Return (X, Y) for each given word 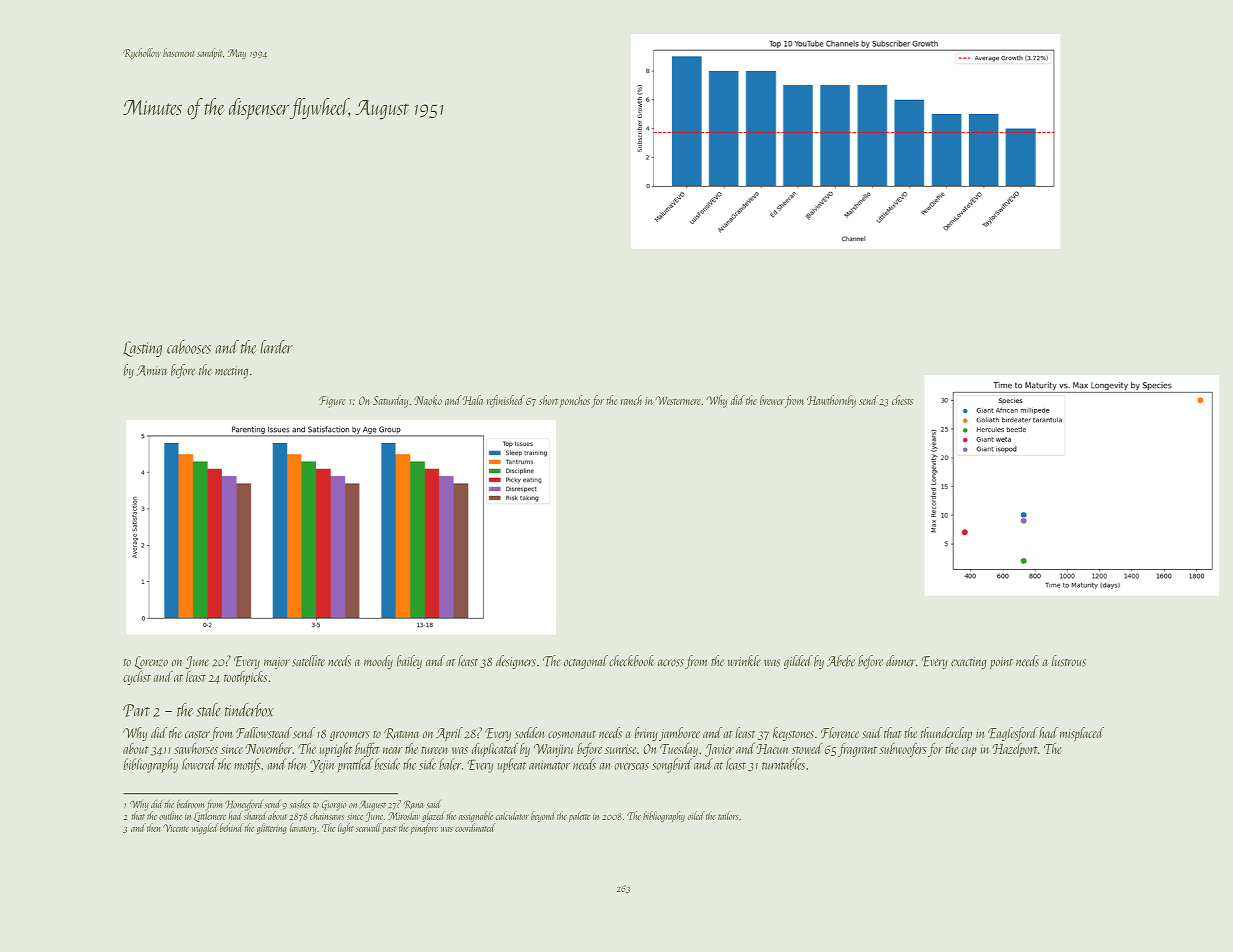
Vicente (176, 828)
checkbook (632, 661)
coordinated (475, 827)
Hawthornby (831, 401)
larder (276, 347)
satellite (308, 661)
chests (902, 400)
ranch (631, 400)
